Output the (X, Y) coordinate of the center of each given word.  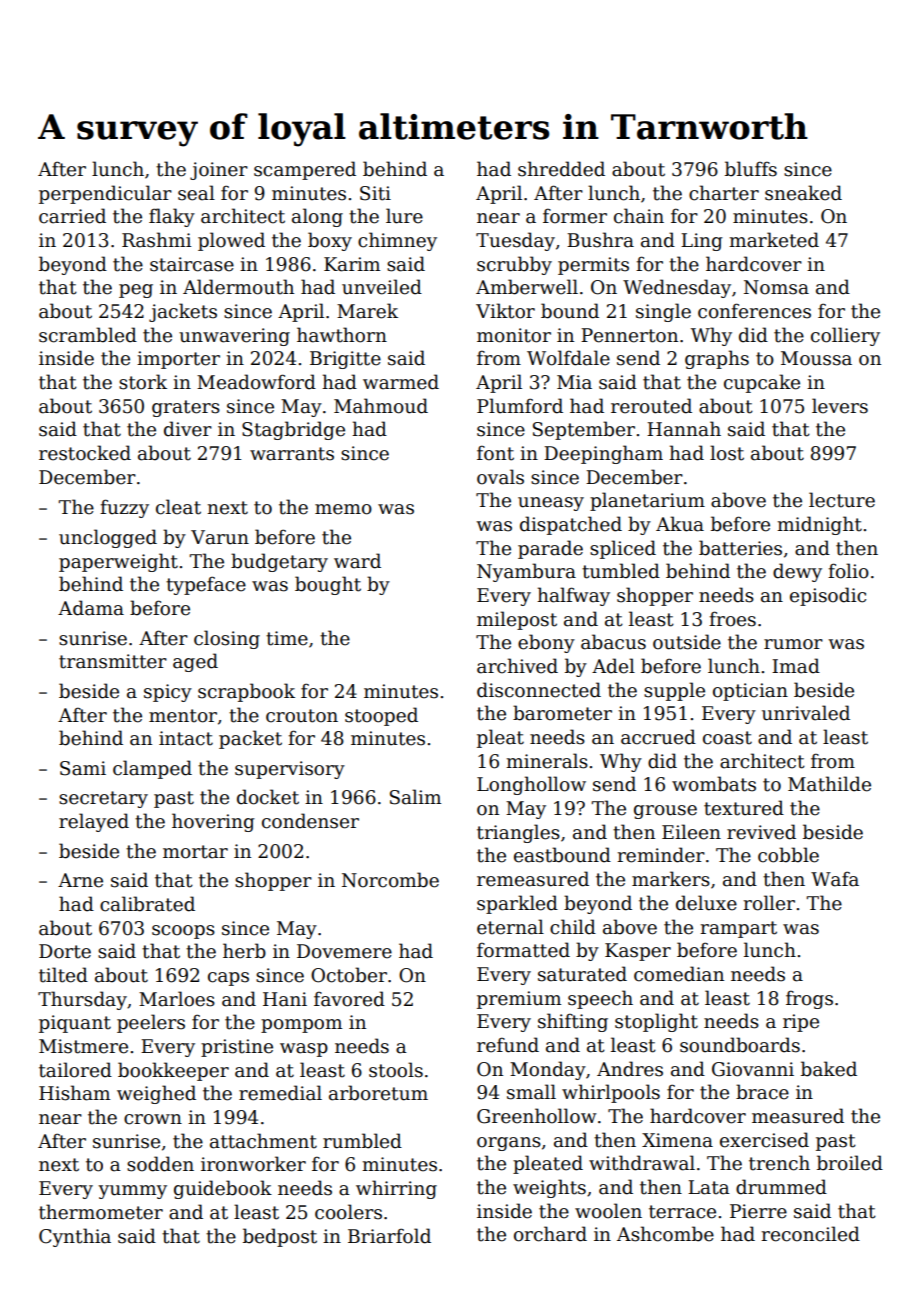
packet (250, 739)
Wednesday (677, 288)
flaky (172, 217)
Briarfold (389, 1236)
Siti (375, 193)
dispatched (571, 525)
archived (517, 666)
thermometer (101, 1212)
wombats (714, 784)
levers (840, 406)
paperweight (118, 562)
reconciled (810, 1234)
